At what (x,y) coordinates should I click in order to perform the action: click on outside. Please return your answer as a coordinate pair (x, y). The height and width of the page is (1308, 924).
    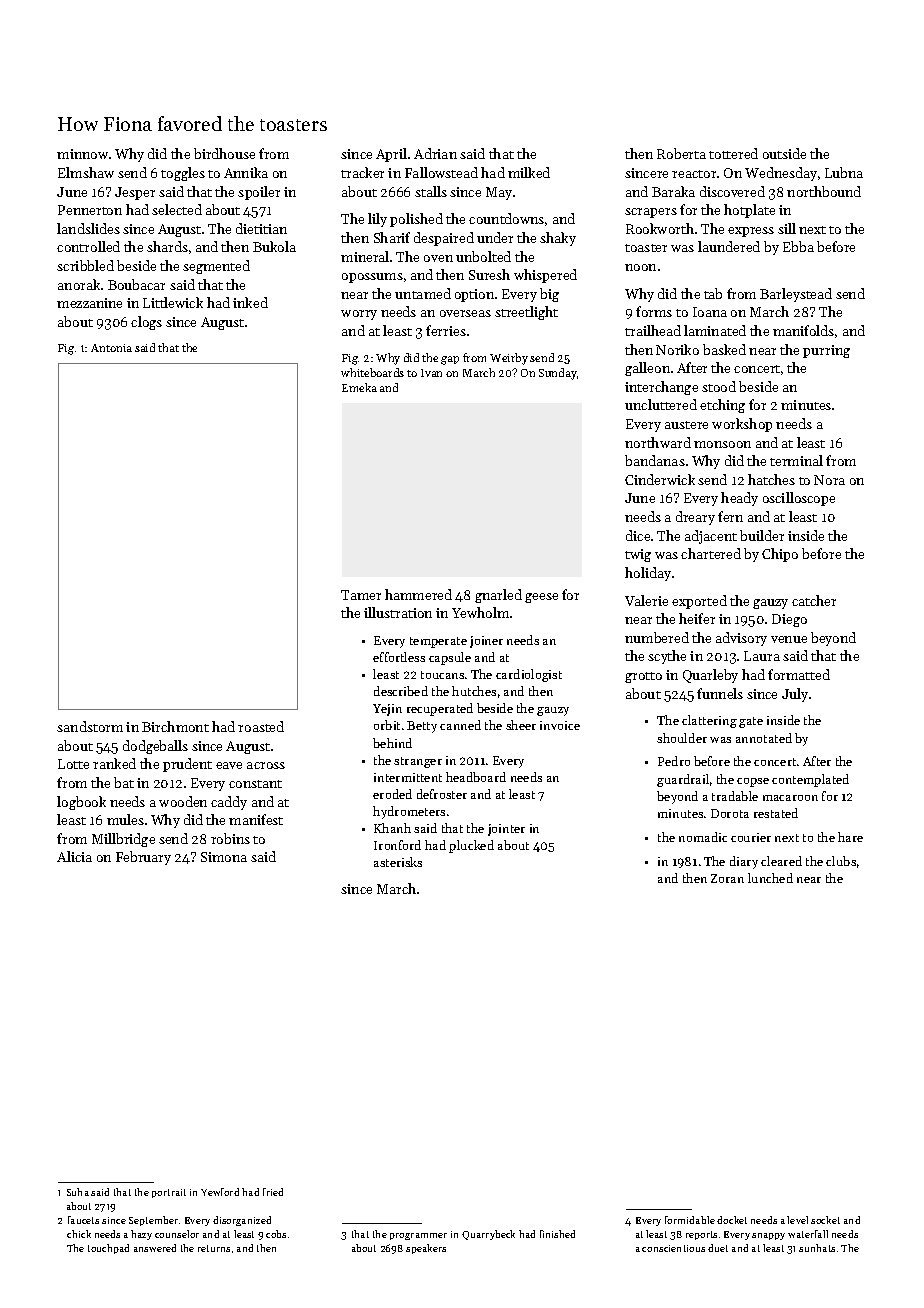
    Looking at the image, I should click on (784, 153).
